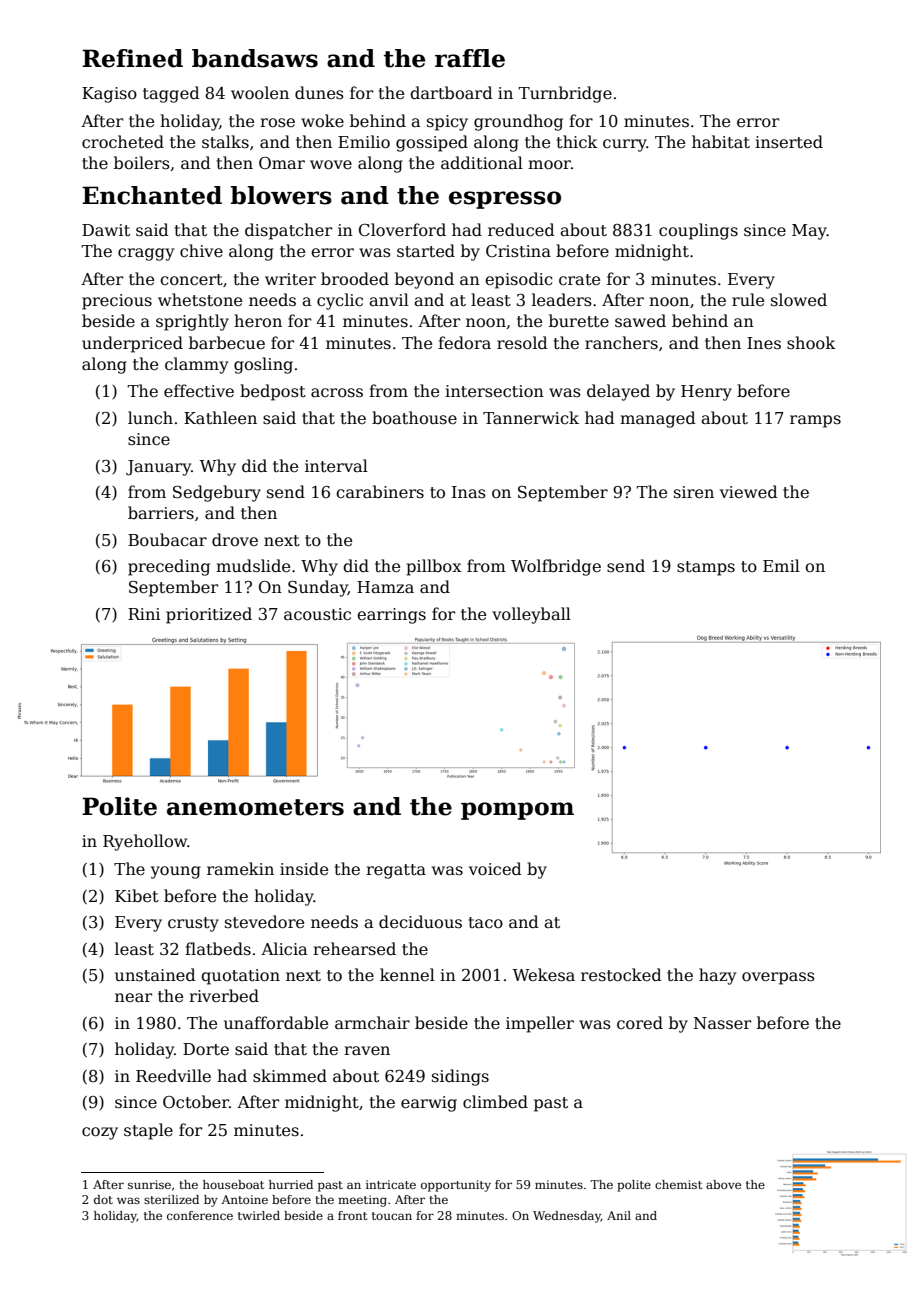  I want to click on cozy, so click(100, 1133).
